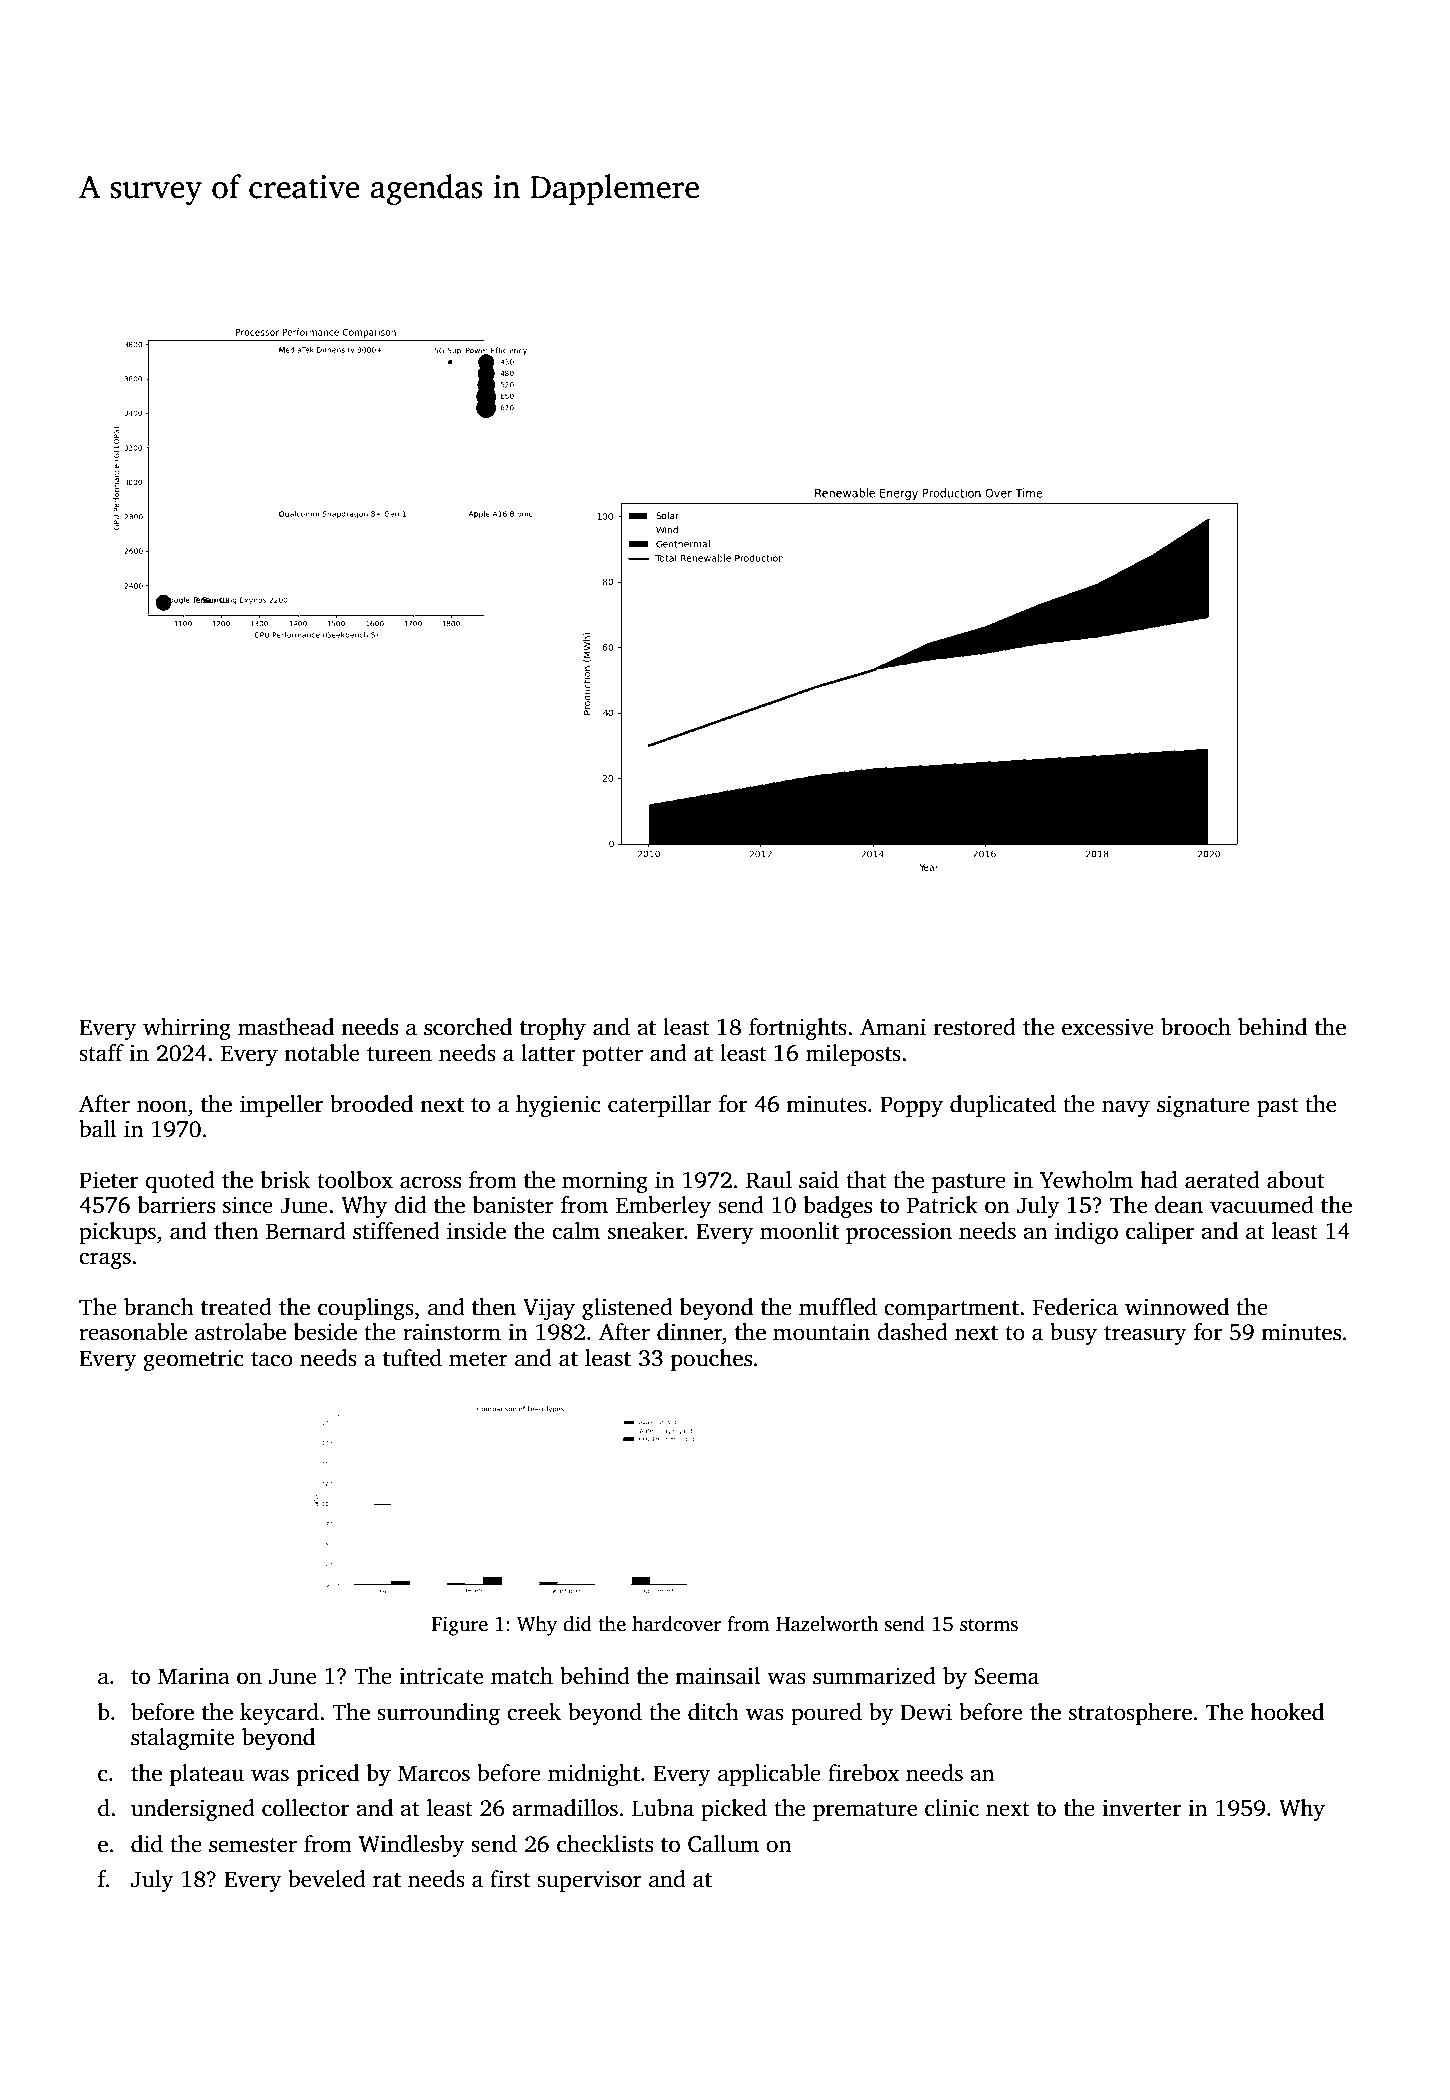  Describe the element at coordinates (646, 1231) in the document. I see `sneaker` at that location.
